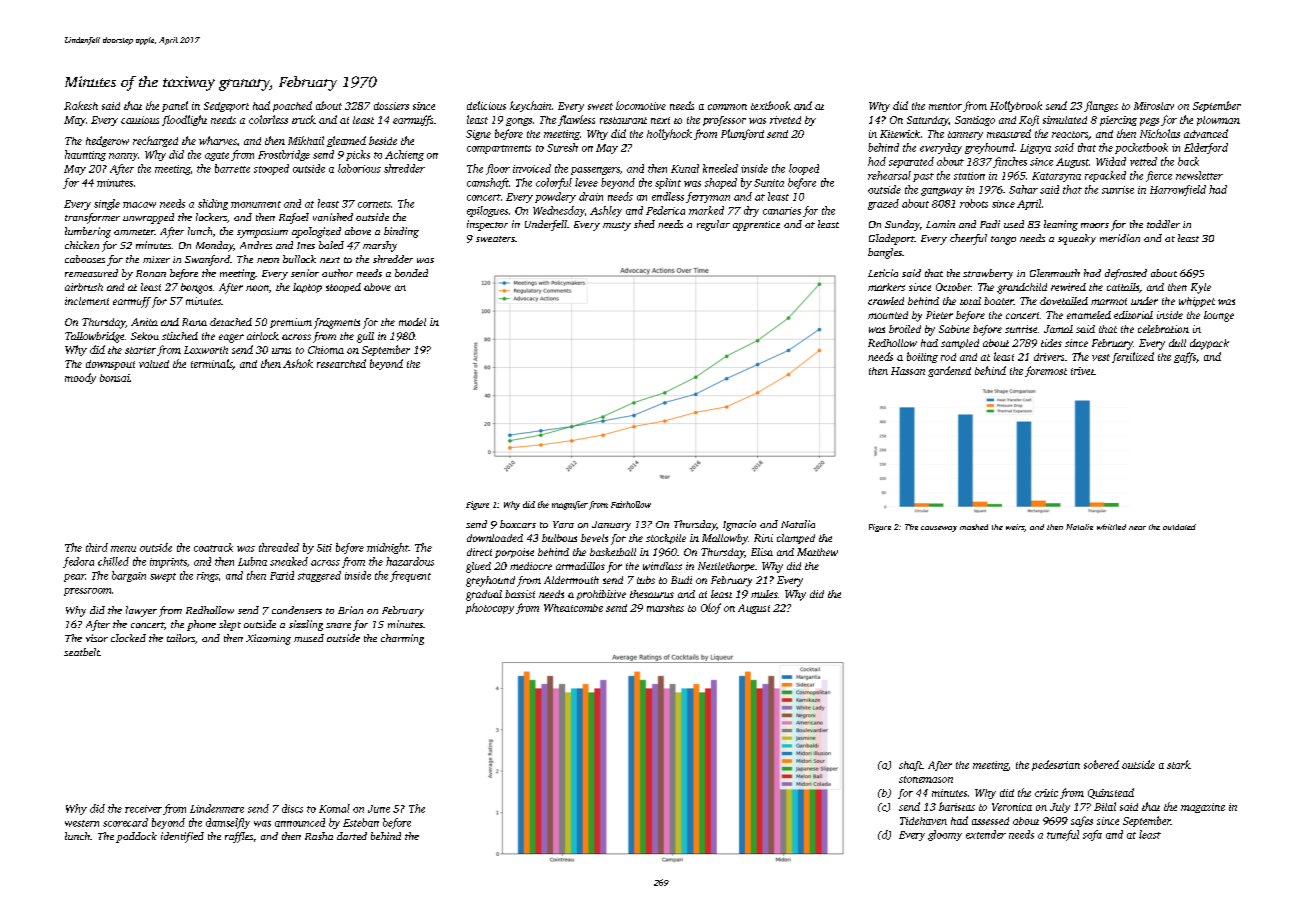  What do you see at coordinates (631, 504) in the screenshot?
I see `Fairhollow` at bounding box center [631, 504].
